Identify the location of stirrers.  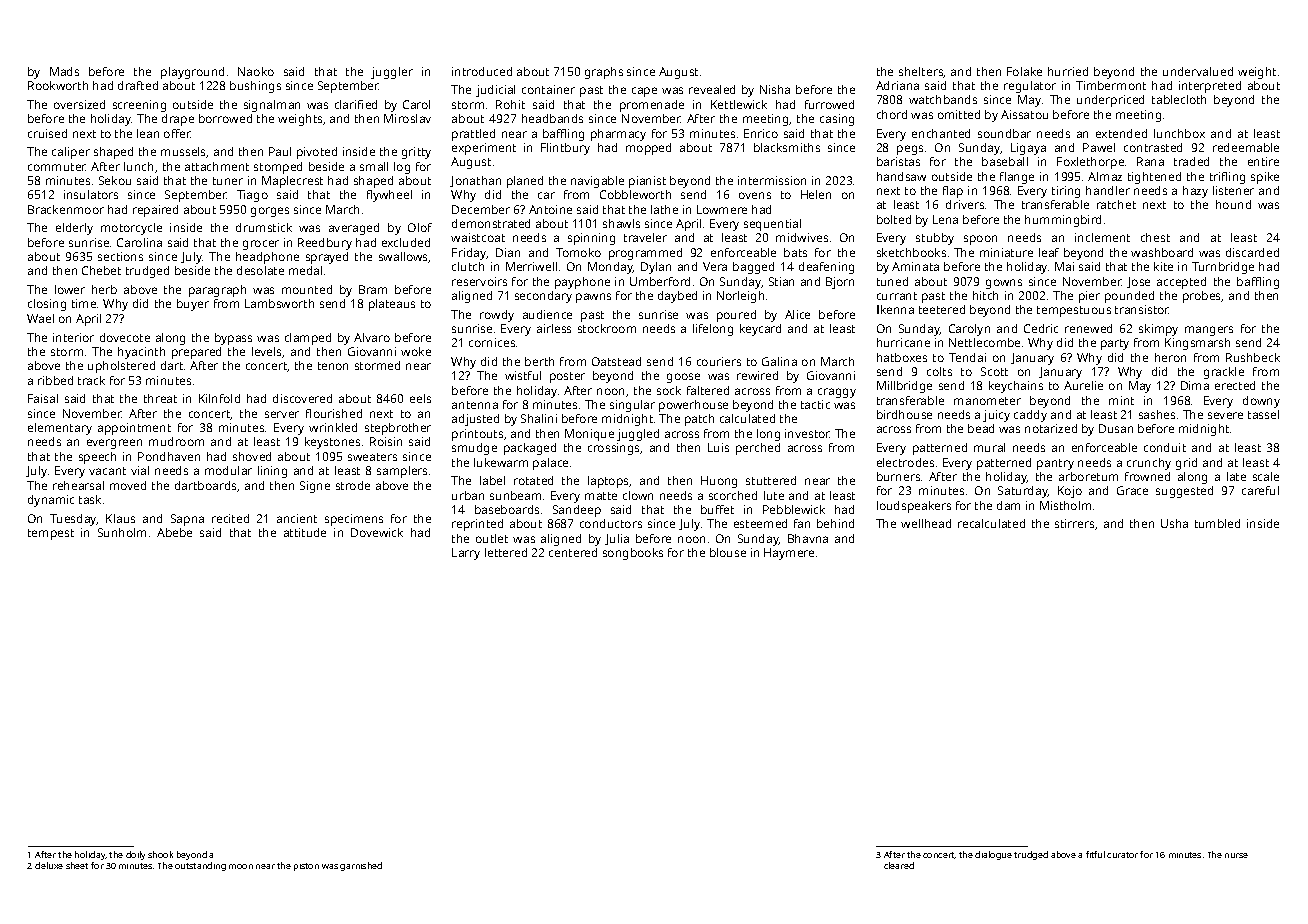
(1074, 523).
